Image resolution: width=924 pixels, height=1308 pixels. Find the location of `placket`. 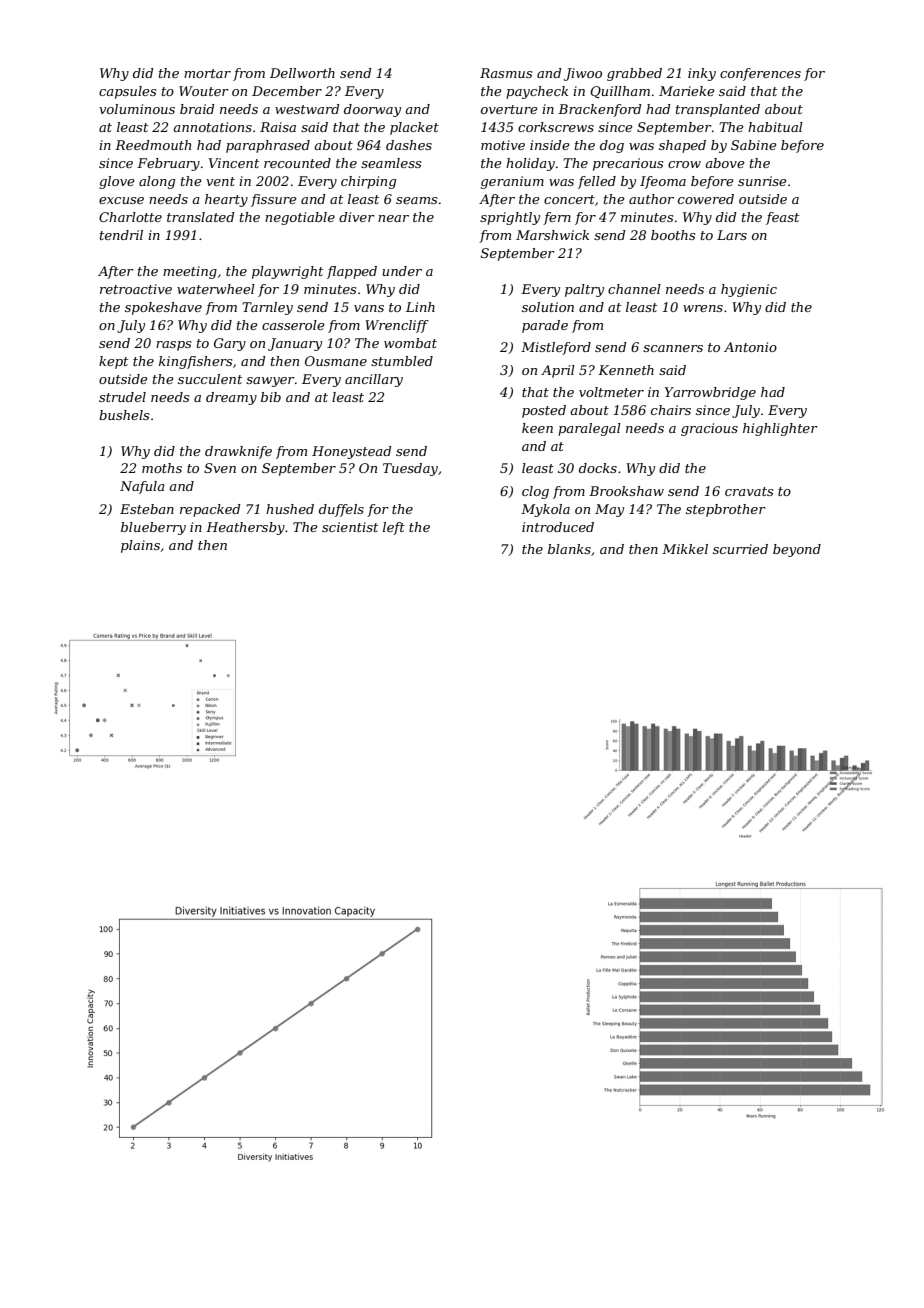

placket is located at coordinates (414, 128).
